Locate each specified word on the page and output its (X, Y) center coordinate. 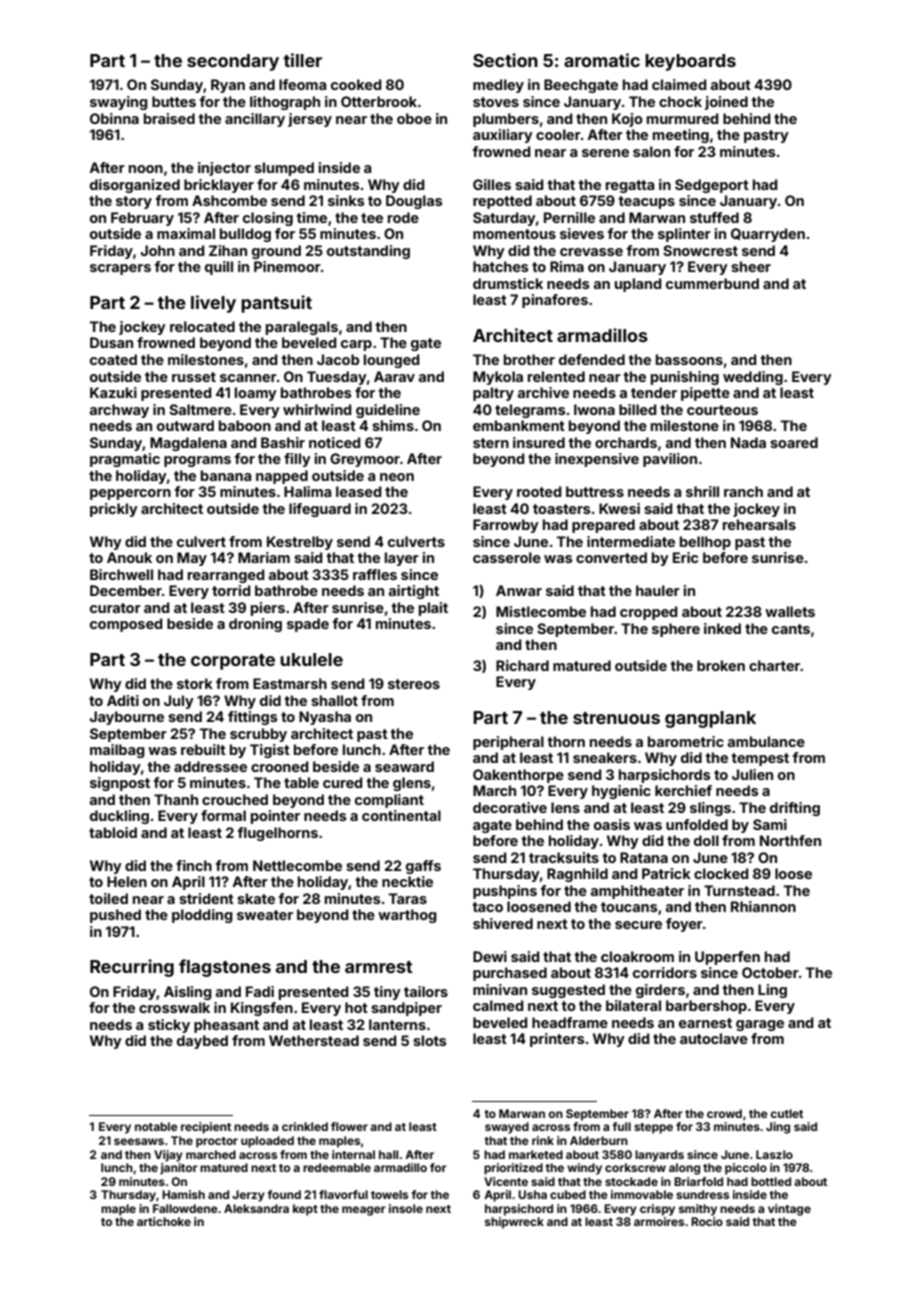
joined (726, 103)
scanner (248, 378)
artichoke (164, 1221)
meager (364, 1211)
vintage (789, 1210)
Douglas (414, 202)
